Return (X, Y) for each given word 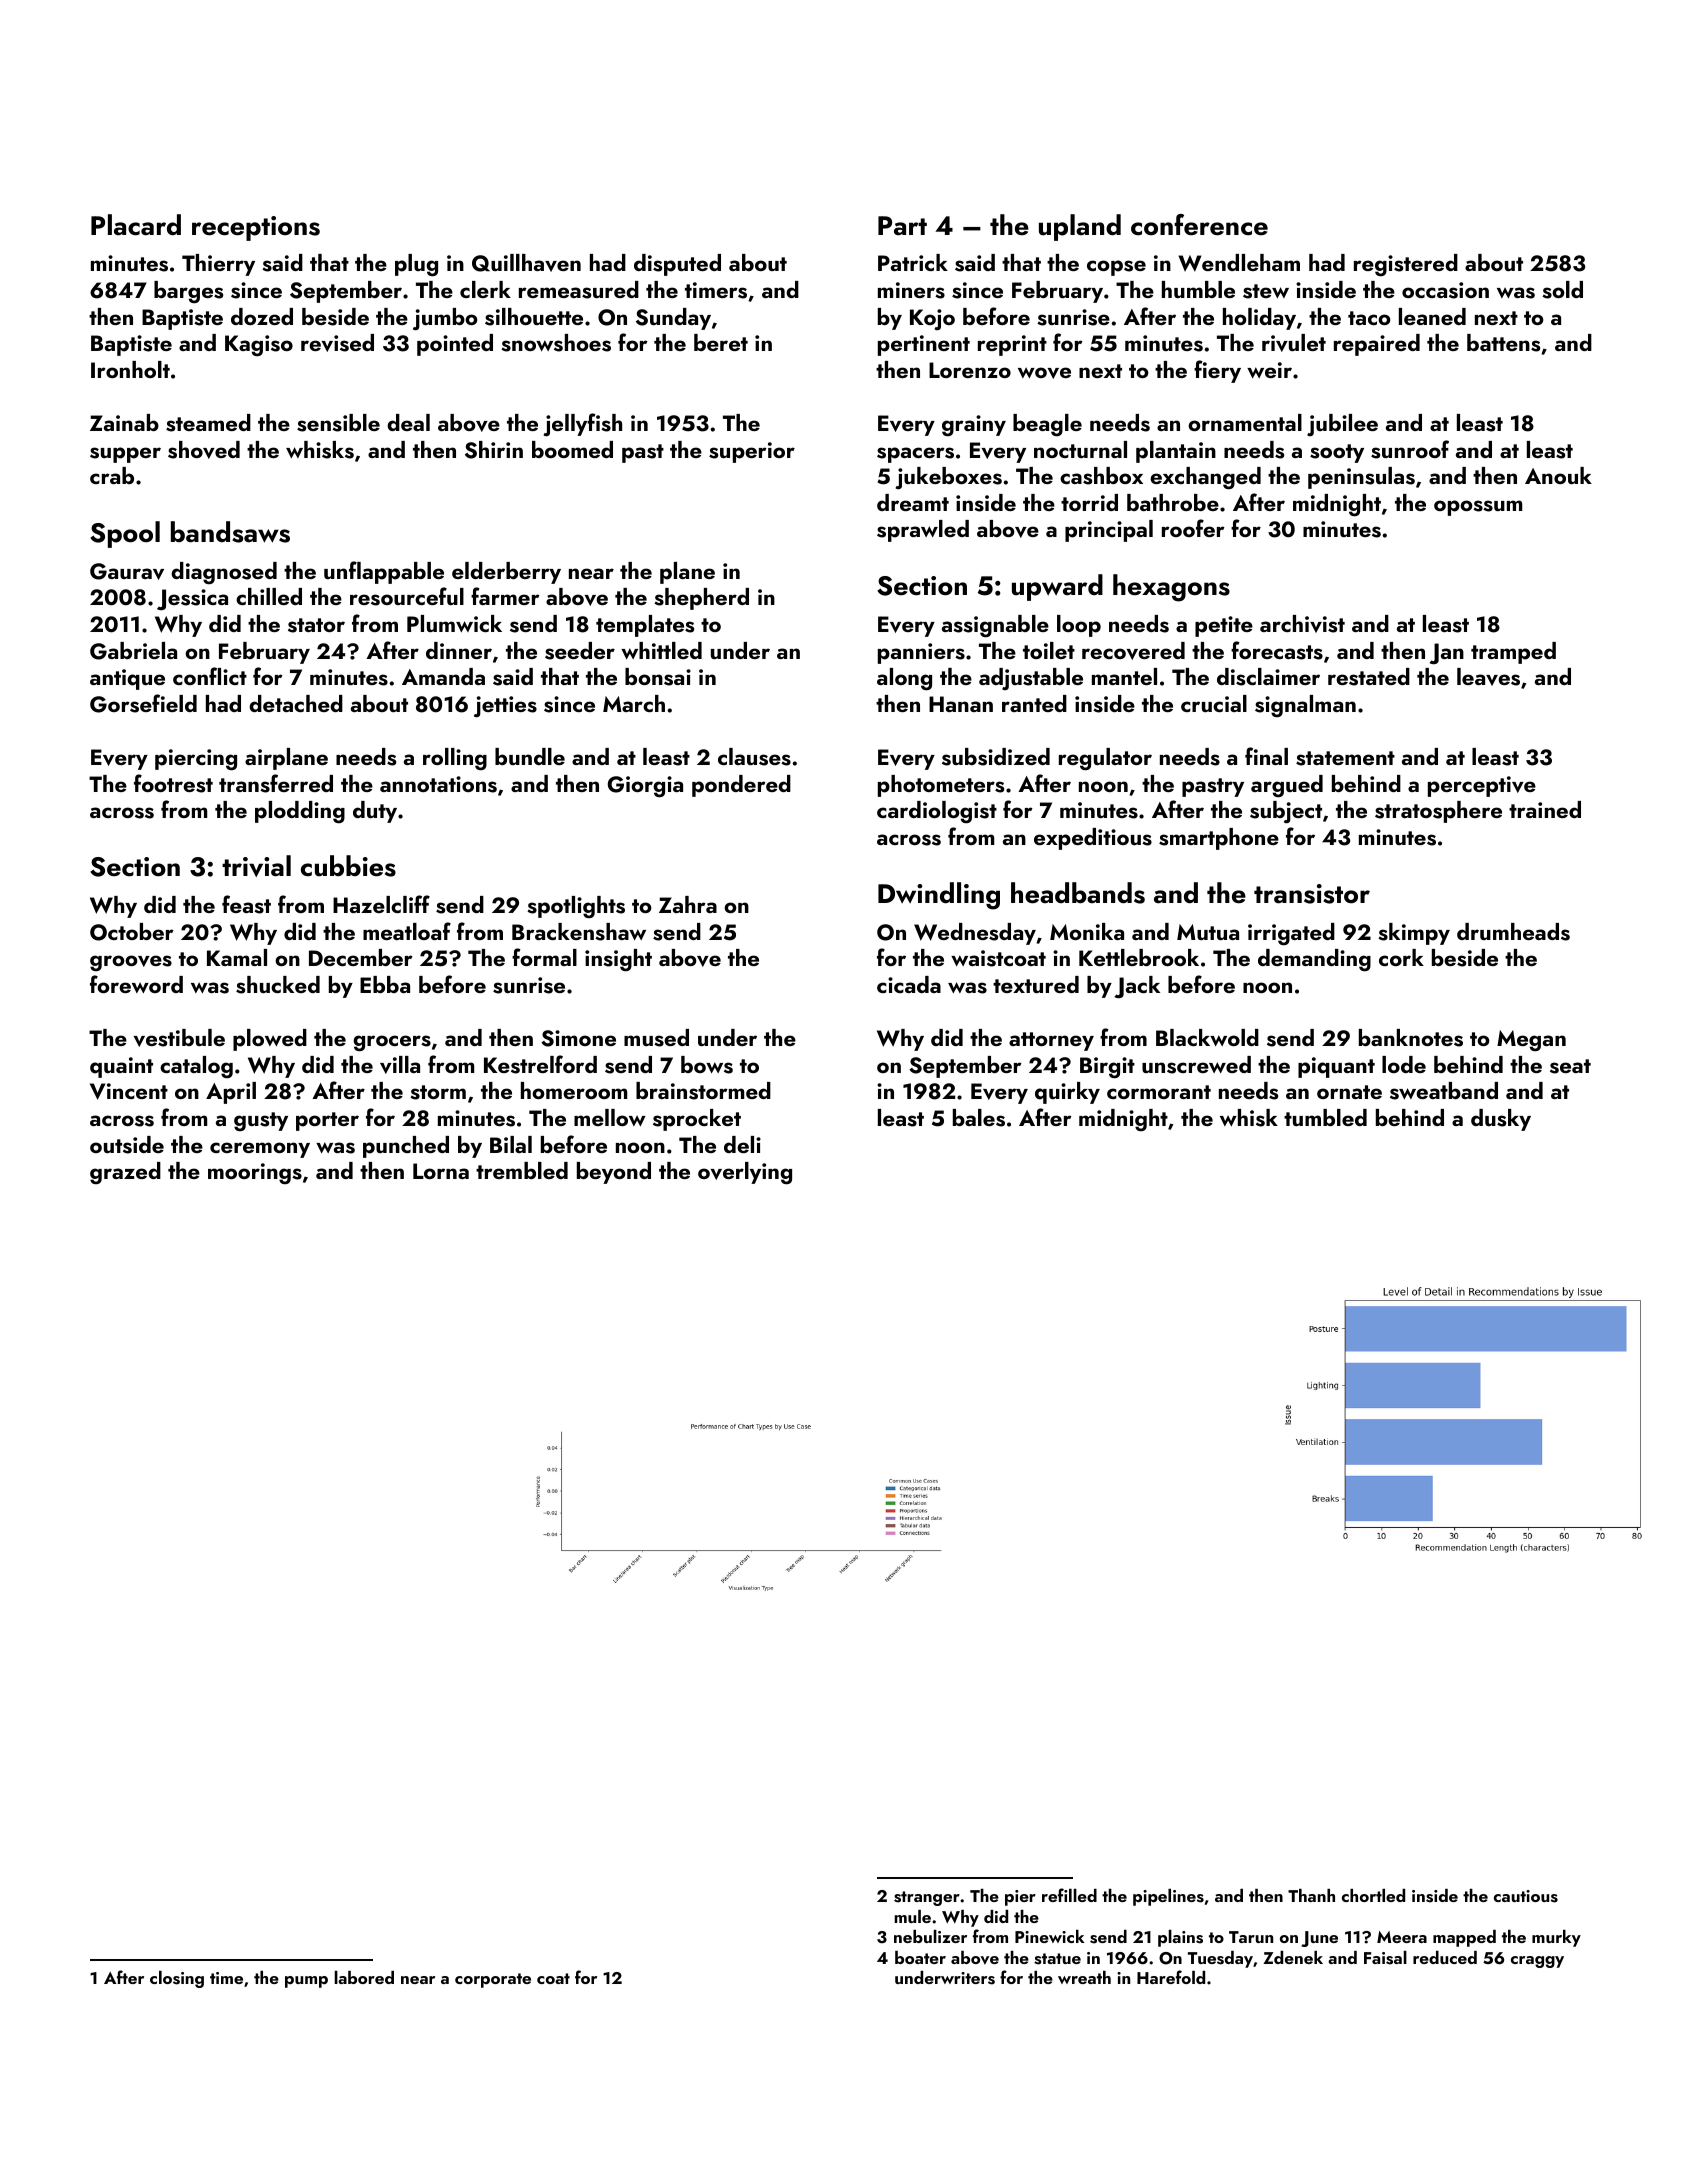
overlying (745, 1173)
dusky (1501, 1120)
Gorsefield (143, 703)
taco (1369, 318)
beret (721, 342)
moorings (255, 1173)
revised (337, 343)
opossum (1478, 508)
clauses (754, 757)
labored (364, 1977)
